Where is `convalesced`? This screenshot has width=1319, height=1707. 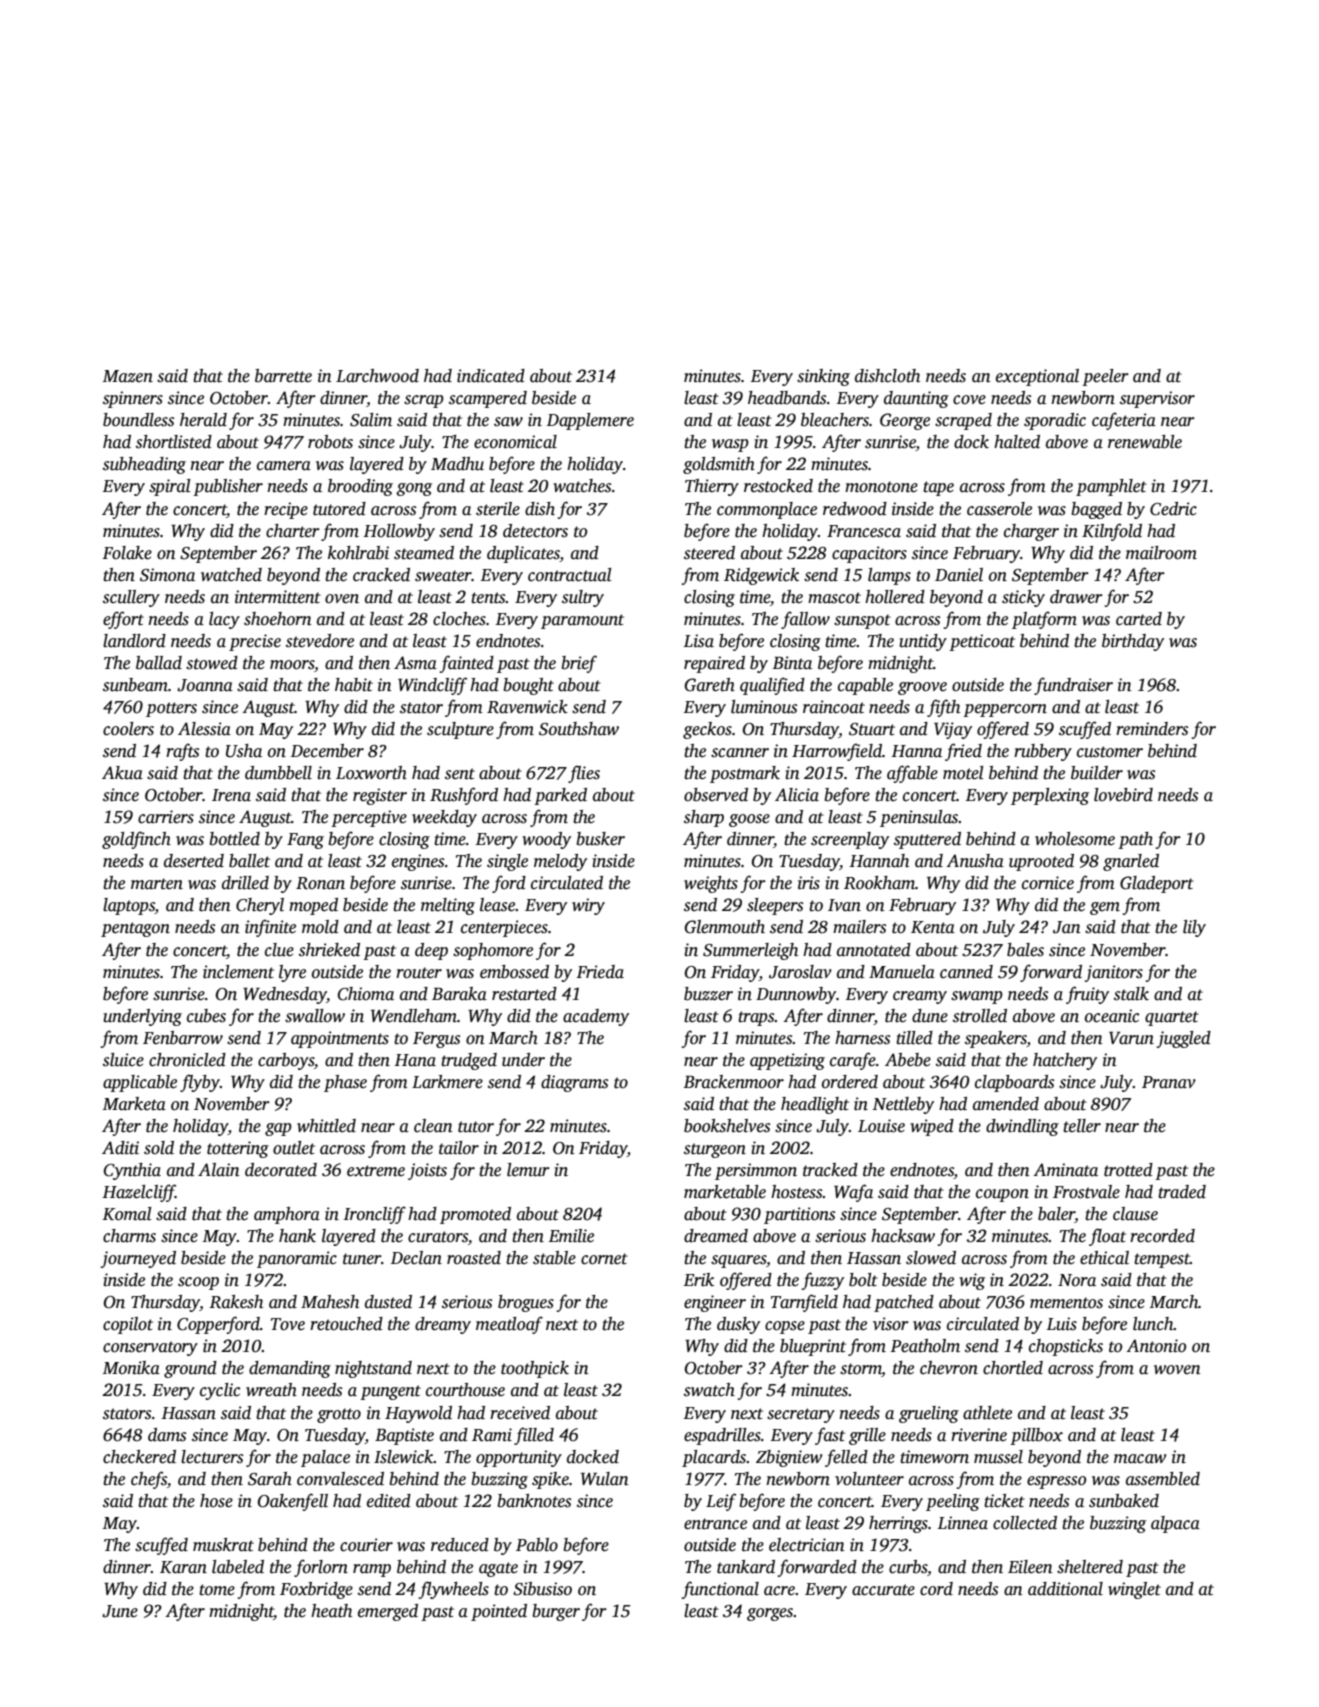 convalesced is located at coordinates (340, 1479).
